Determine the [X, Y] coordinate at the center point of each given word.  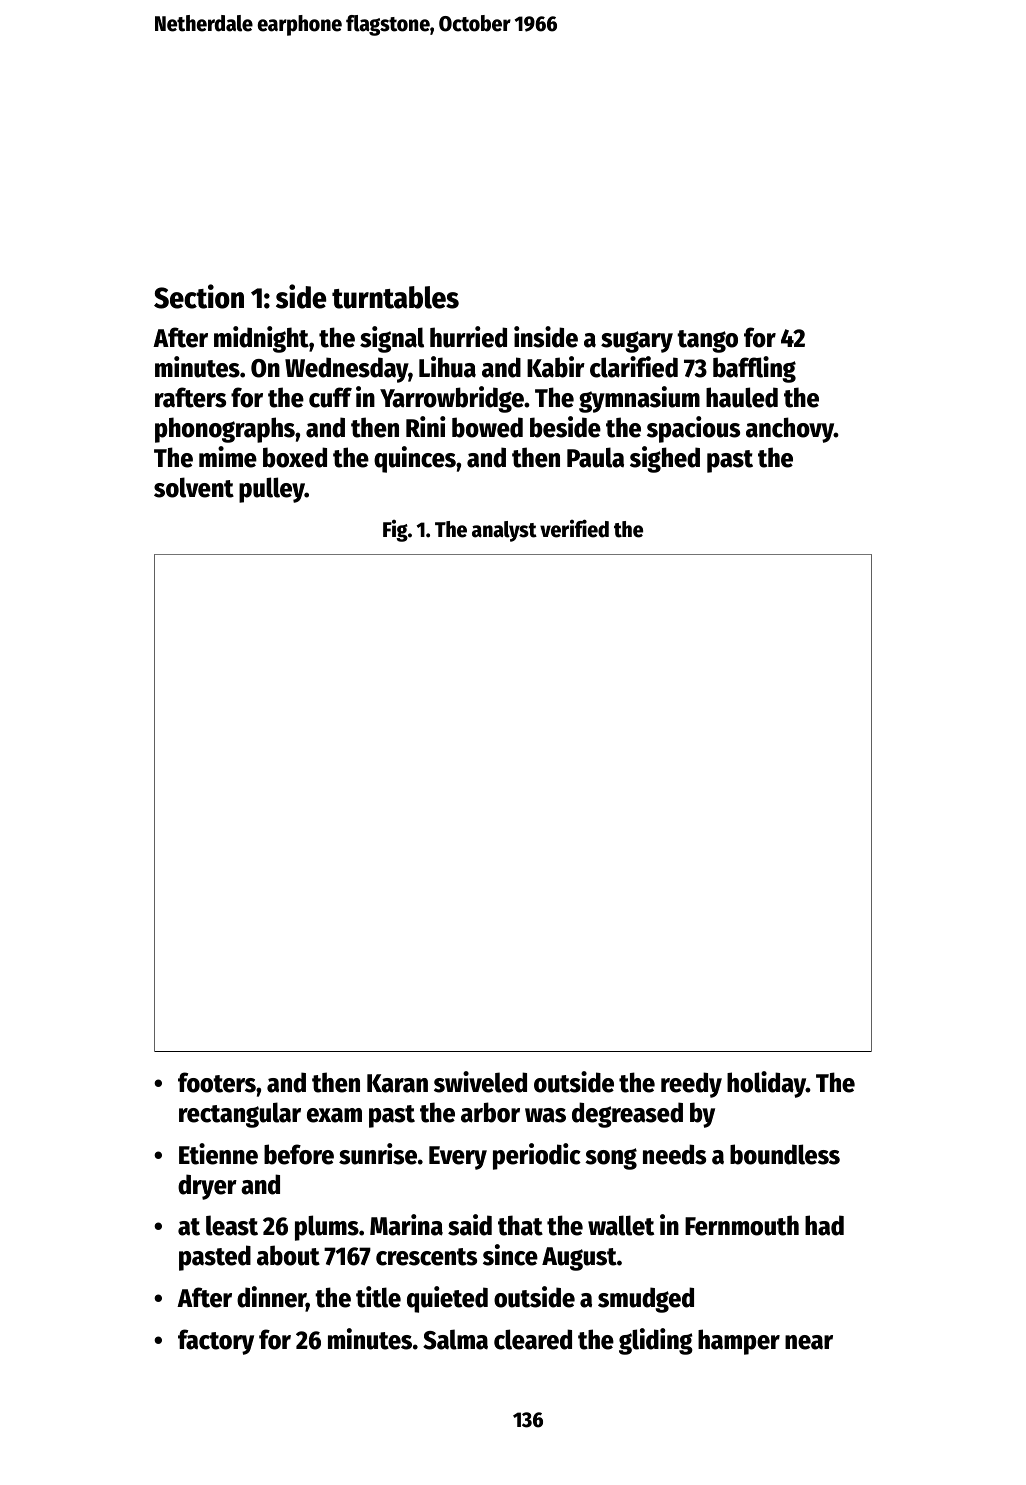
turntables [395, 297]
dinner [271, 1298]
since [510, 1255]
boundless [785, 1154]
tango [707, 341]
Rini [426, 426]
